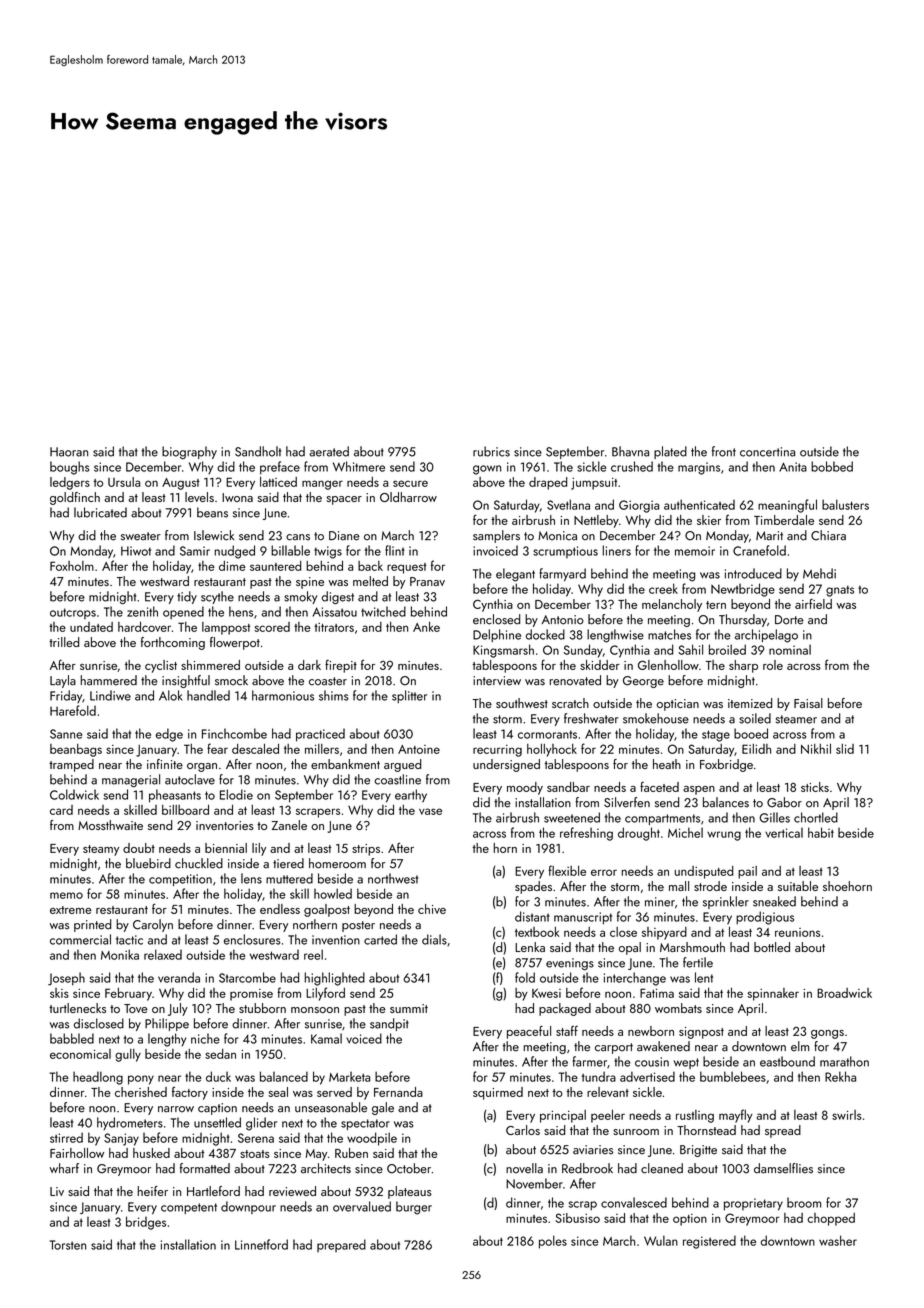  I want to click on sweater, so click(141, 536).
